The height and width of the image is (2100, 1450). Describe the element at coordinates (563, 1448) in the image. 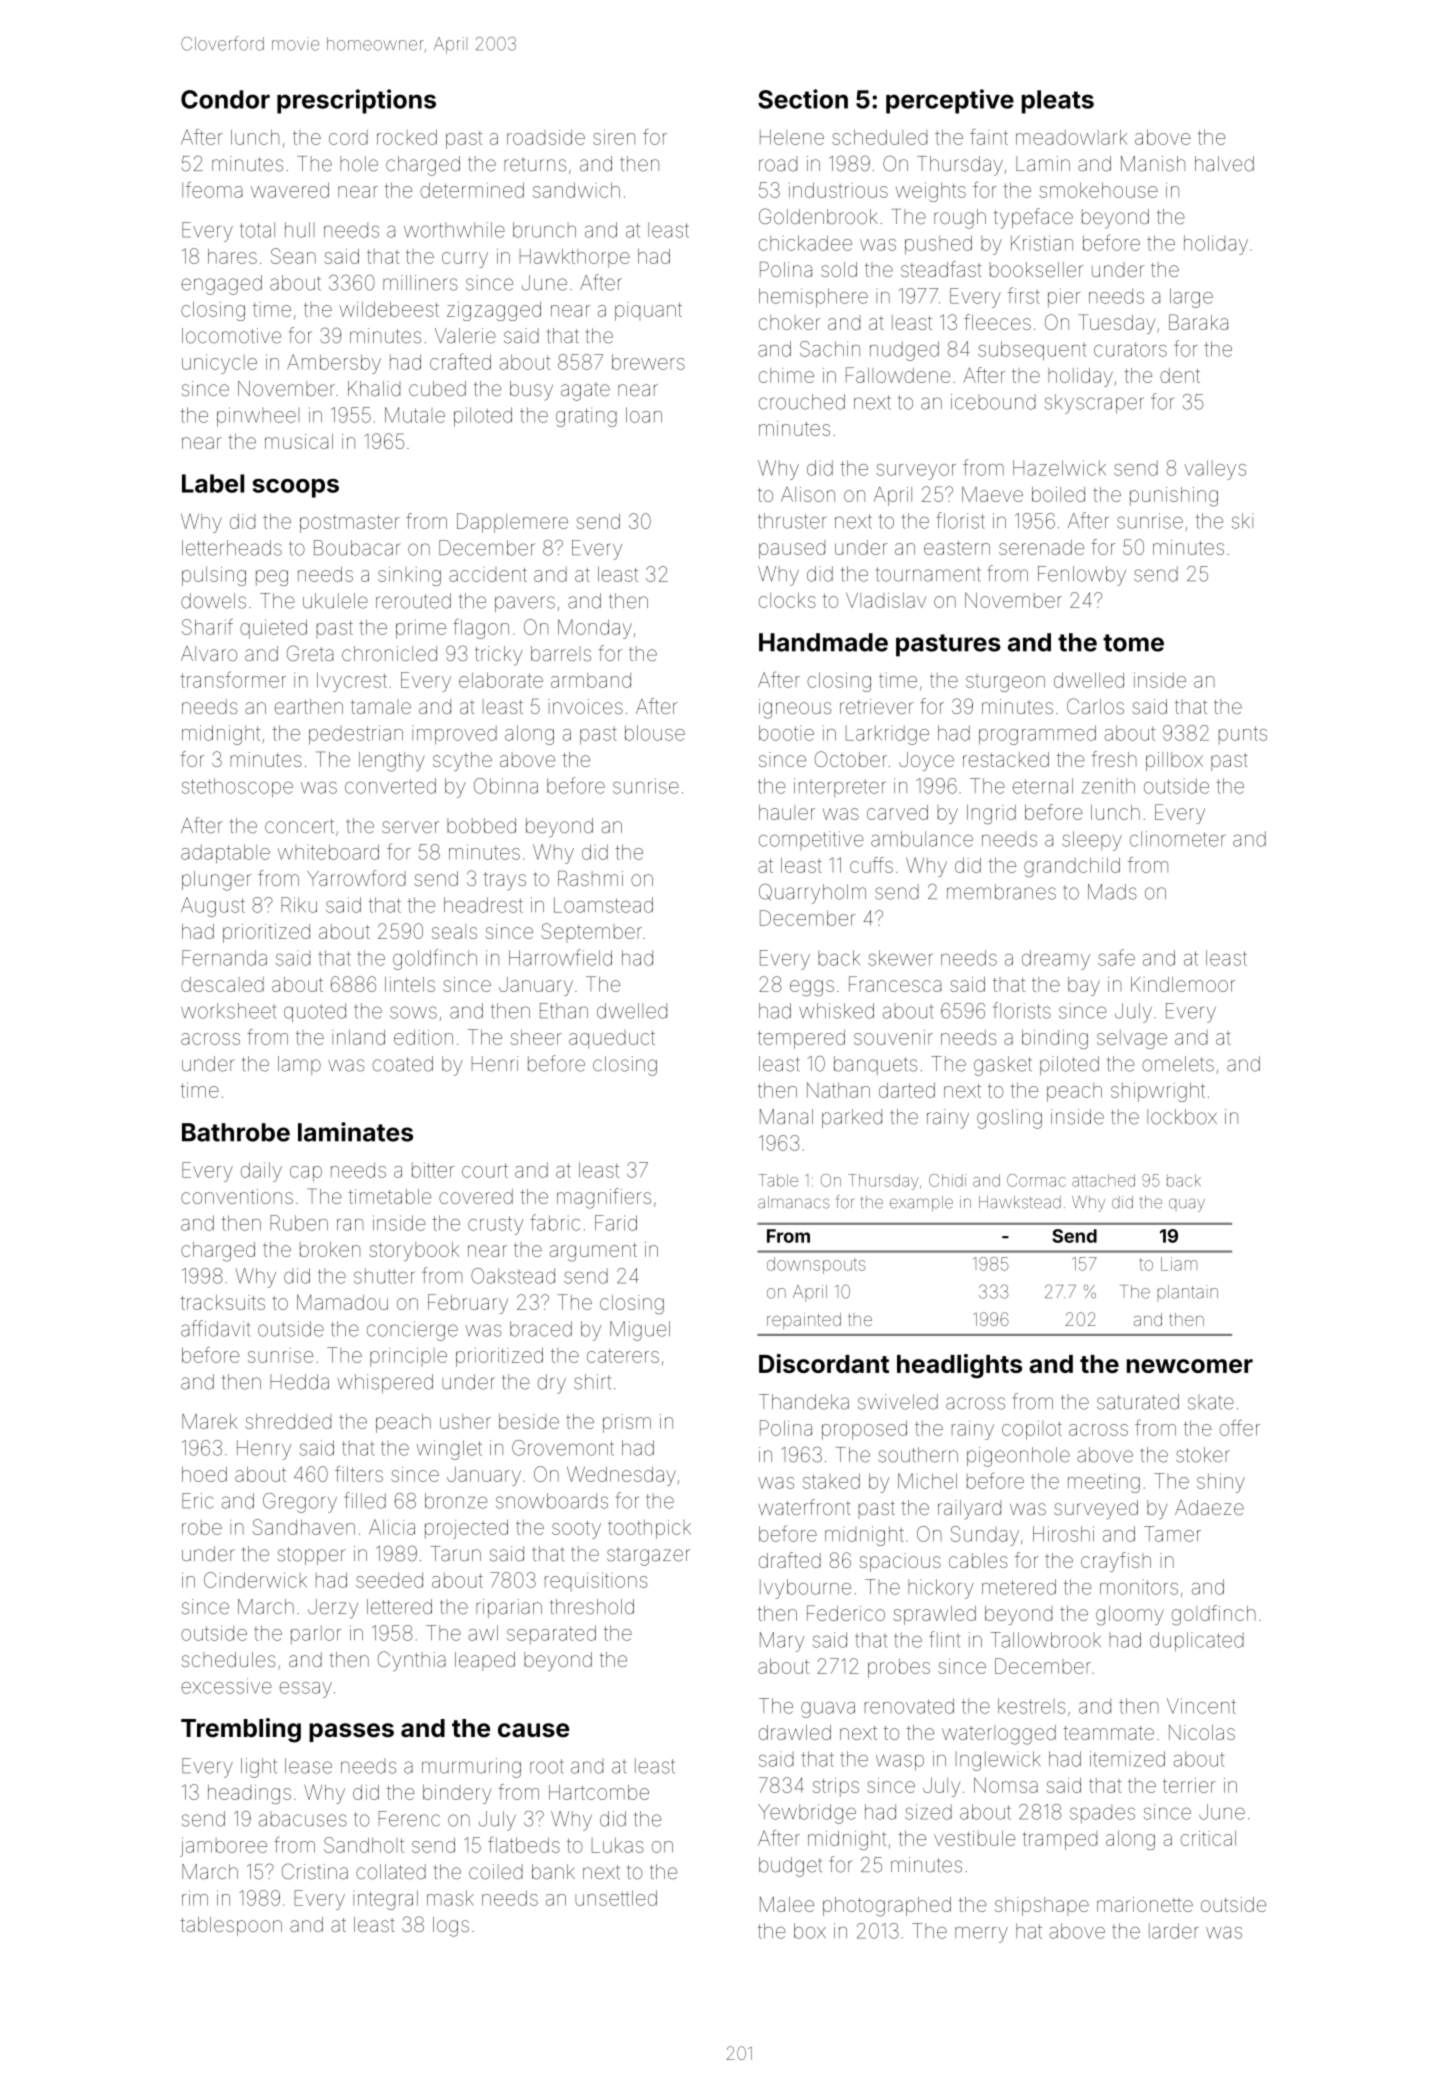

I see `Grovemont` at that location.
